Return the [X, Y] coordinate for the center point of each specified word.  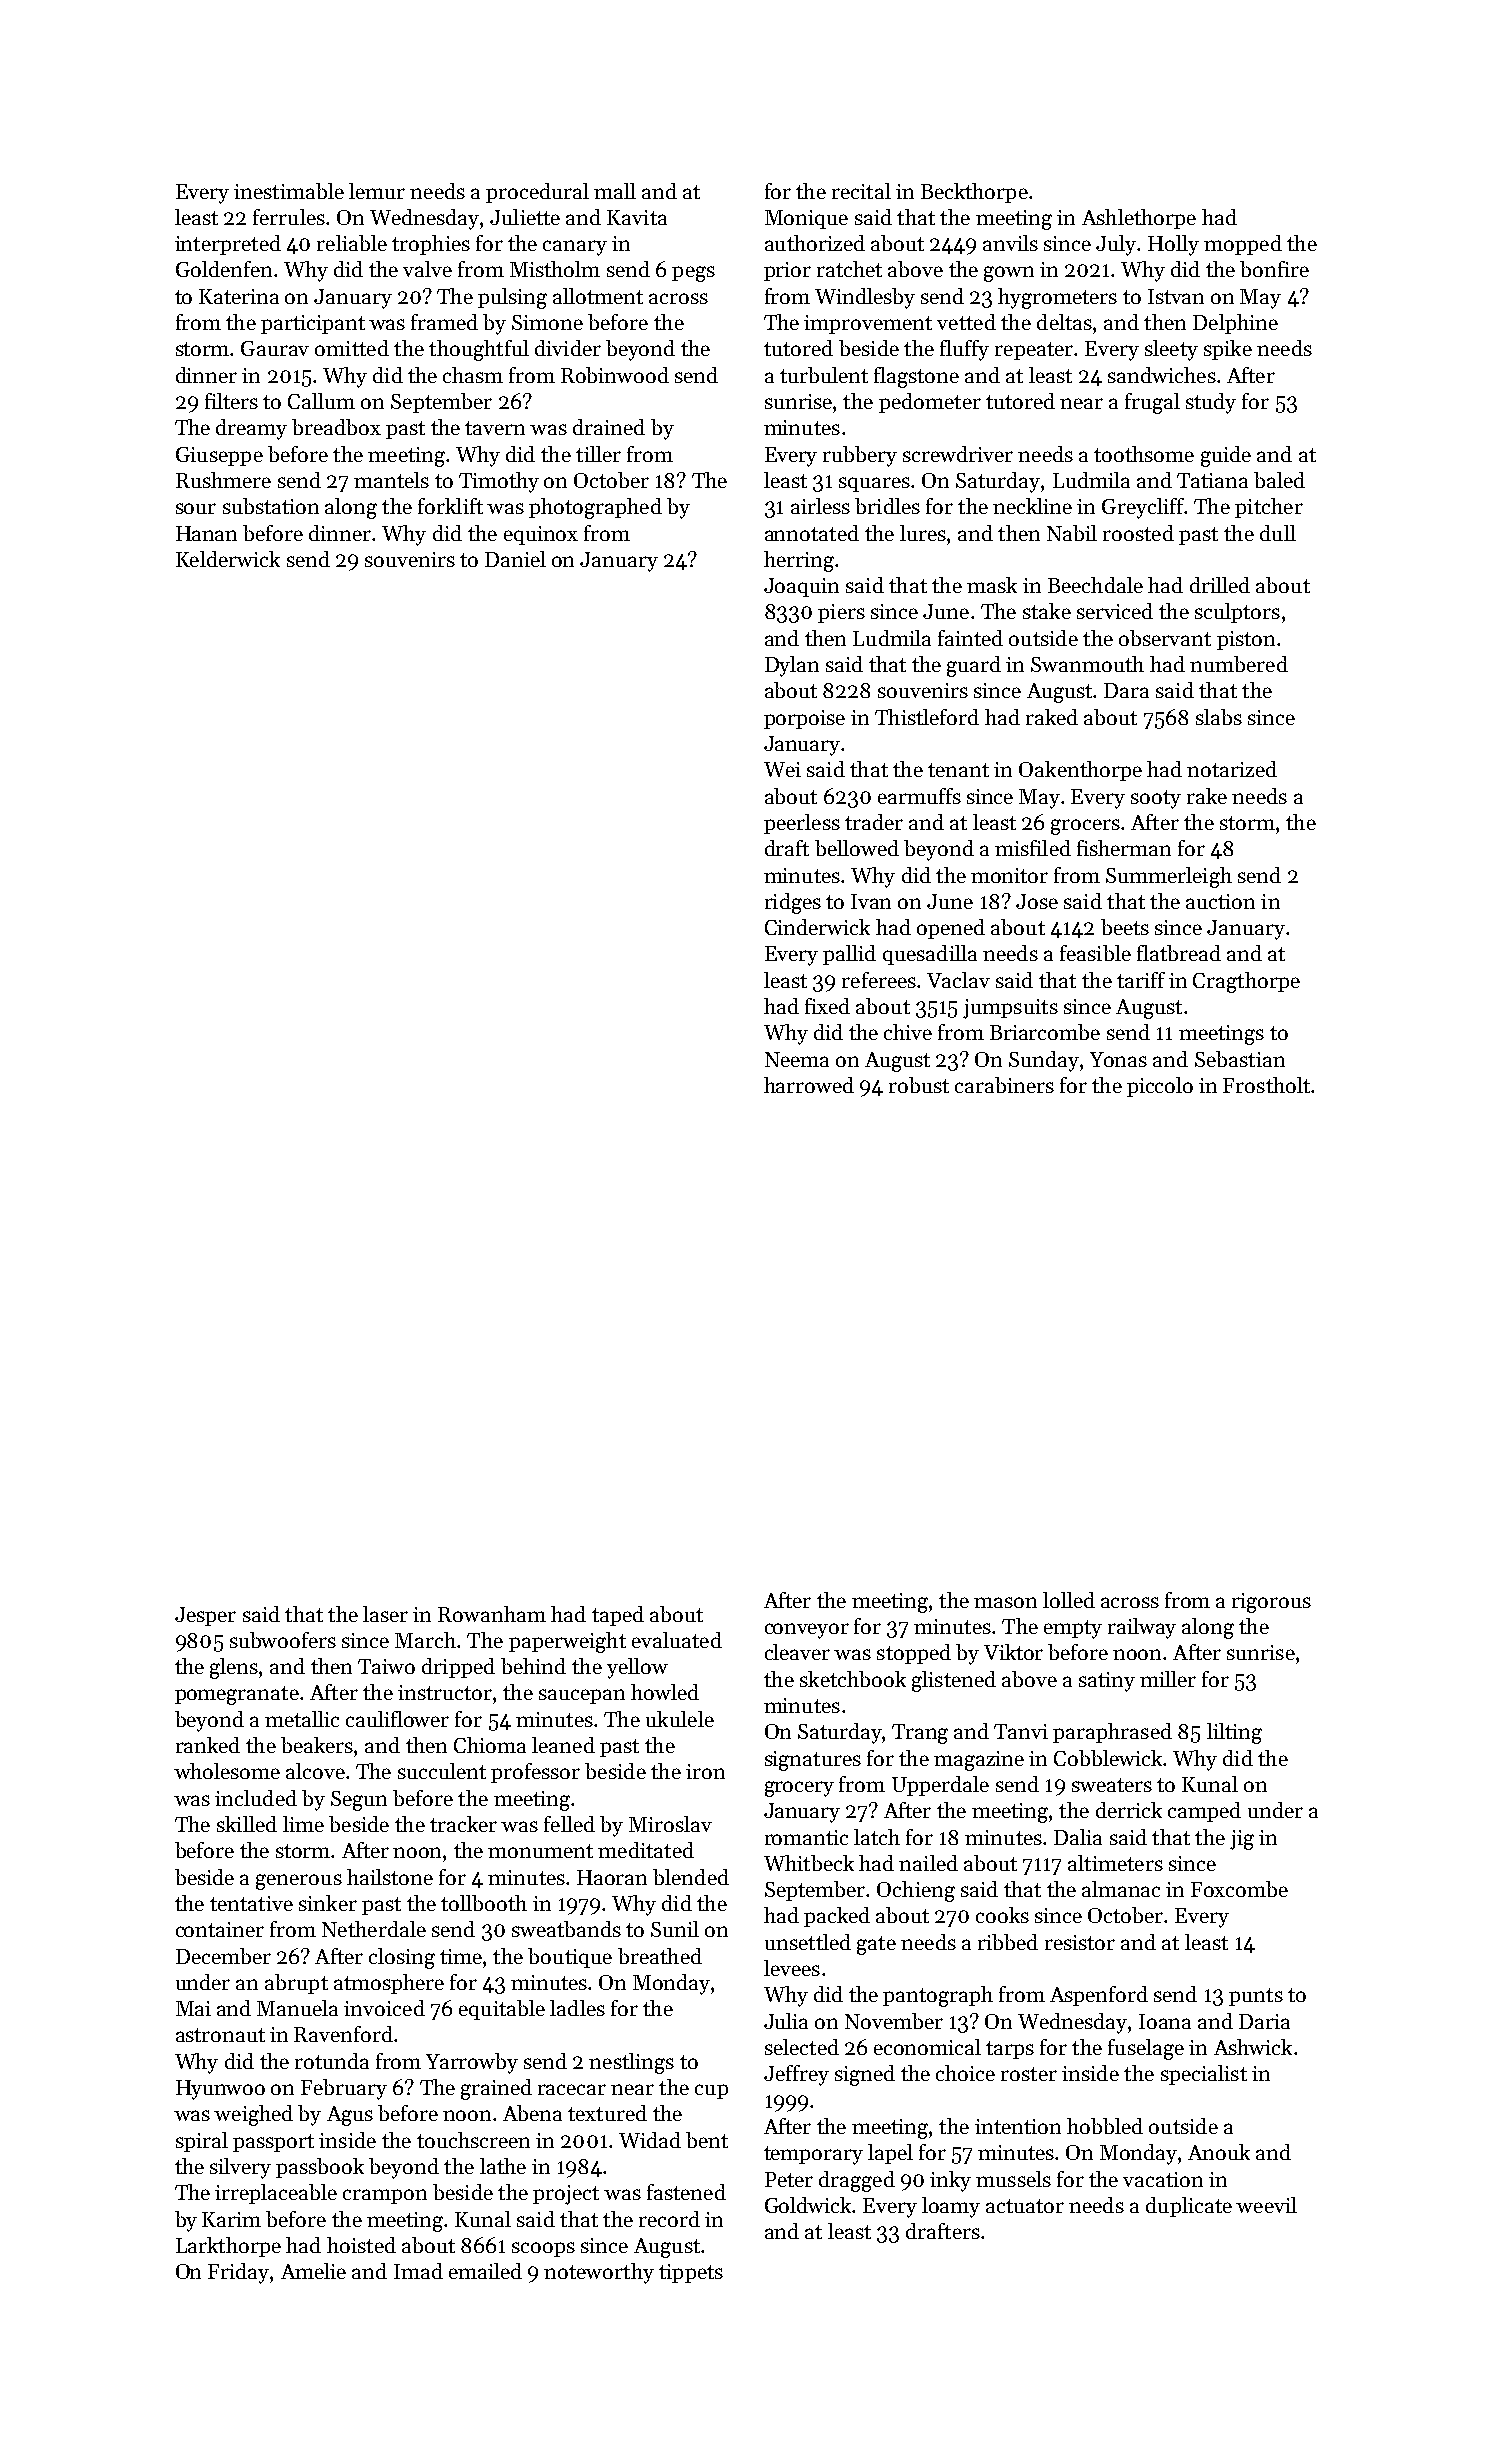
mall [615, 191]
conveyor [807, 1631]
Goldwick [809, 2205]
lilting [1234, 1733]
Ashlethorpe [1139, 219]
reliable [352, 243]
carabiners [1004, 1085]
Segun [359, 1801]
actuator [1025, 2206]
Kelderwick [228, 559]
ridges [793, 903]
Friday [238, 2273]
